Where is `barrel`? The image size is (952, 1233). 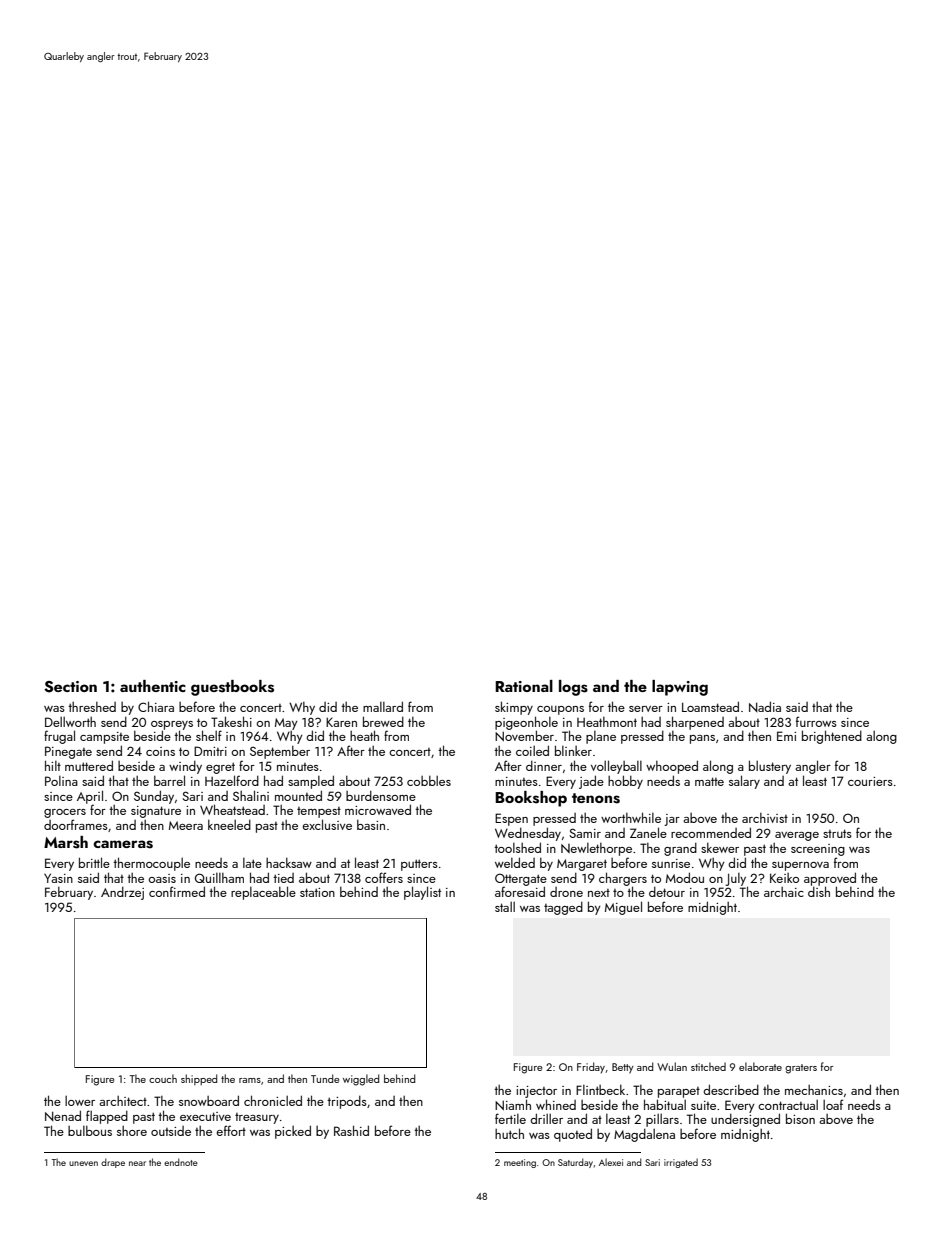
barrel is located at coordinates (169, 780).
